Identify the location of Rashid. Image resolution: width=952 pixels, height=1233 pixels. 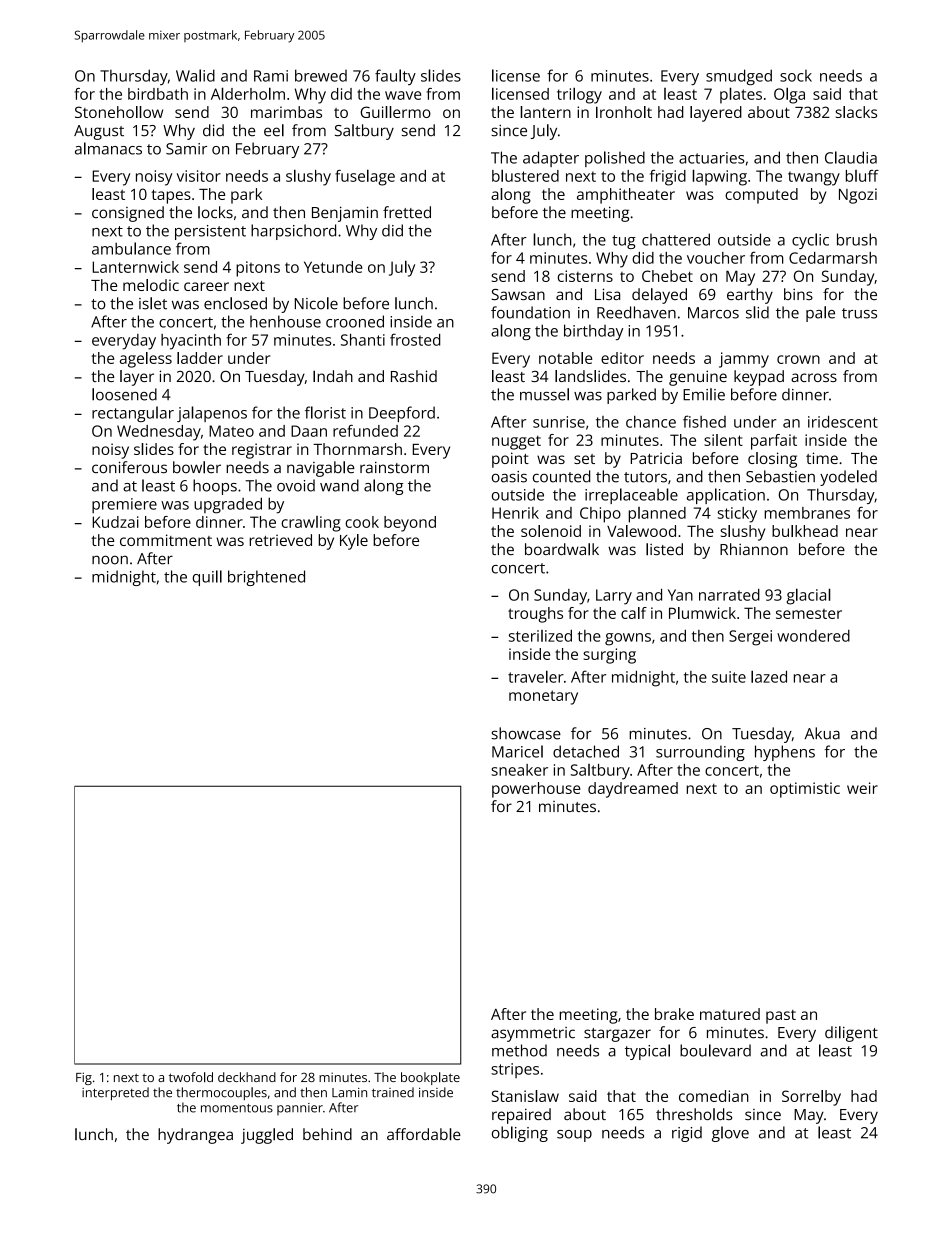
(414, 376).
